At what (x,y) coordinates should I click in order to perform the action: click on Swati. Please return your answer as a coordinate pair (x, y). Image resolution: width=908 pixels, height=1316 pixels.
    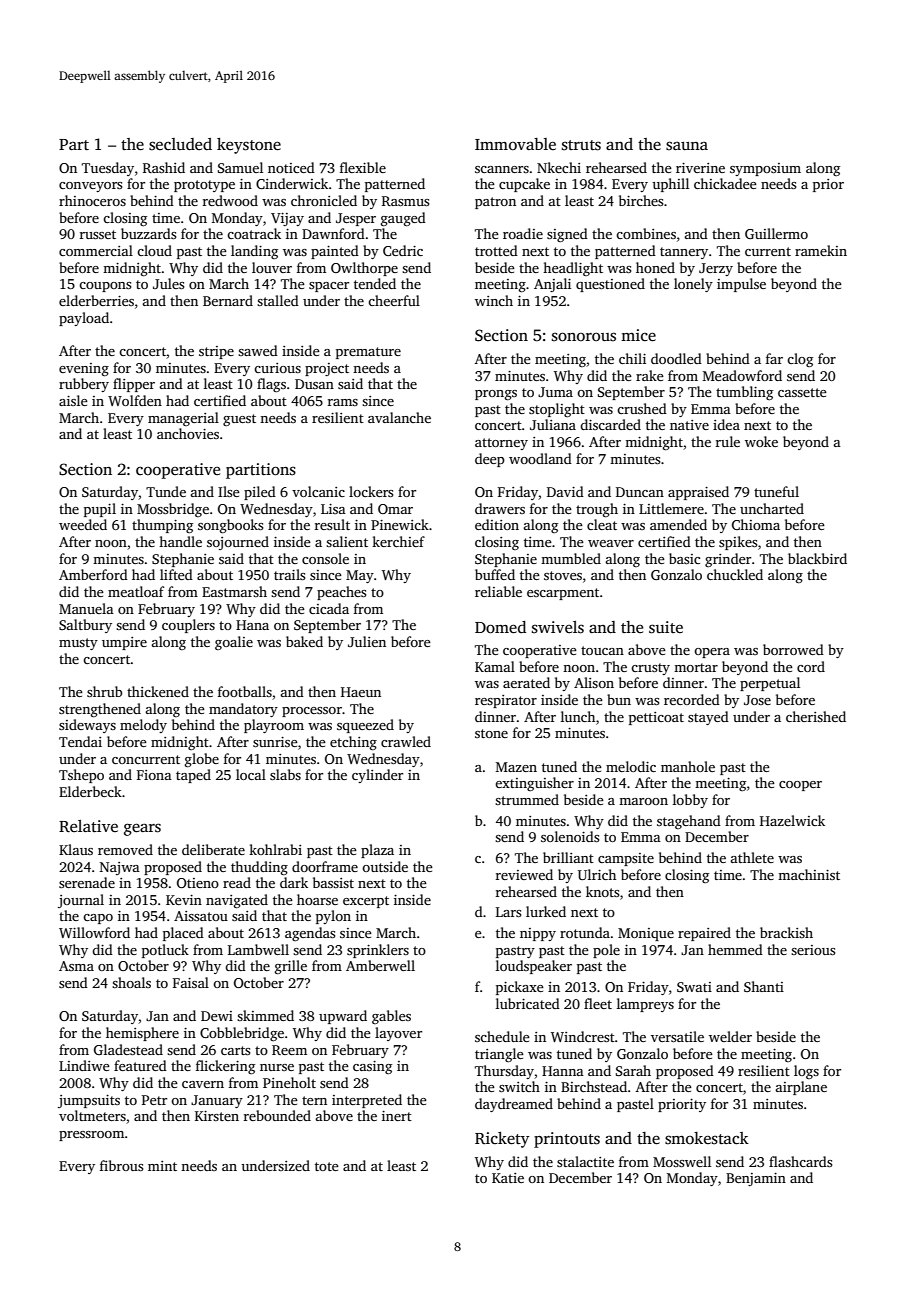
    Looking at the image, I should click on (694, 987).
